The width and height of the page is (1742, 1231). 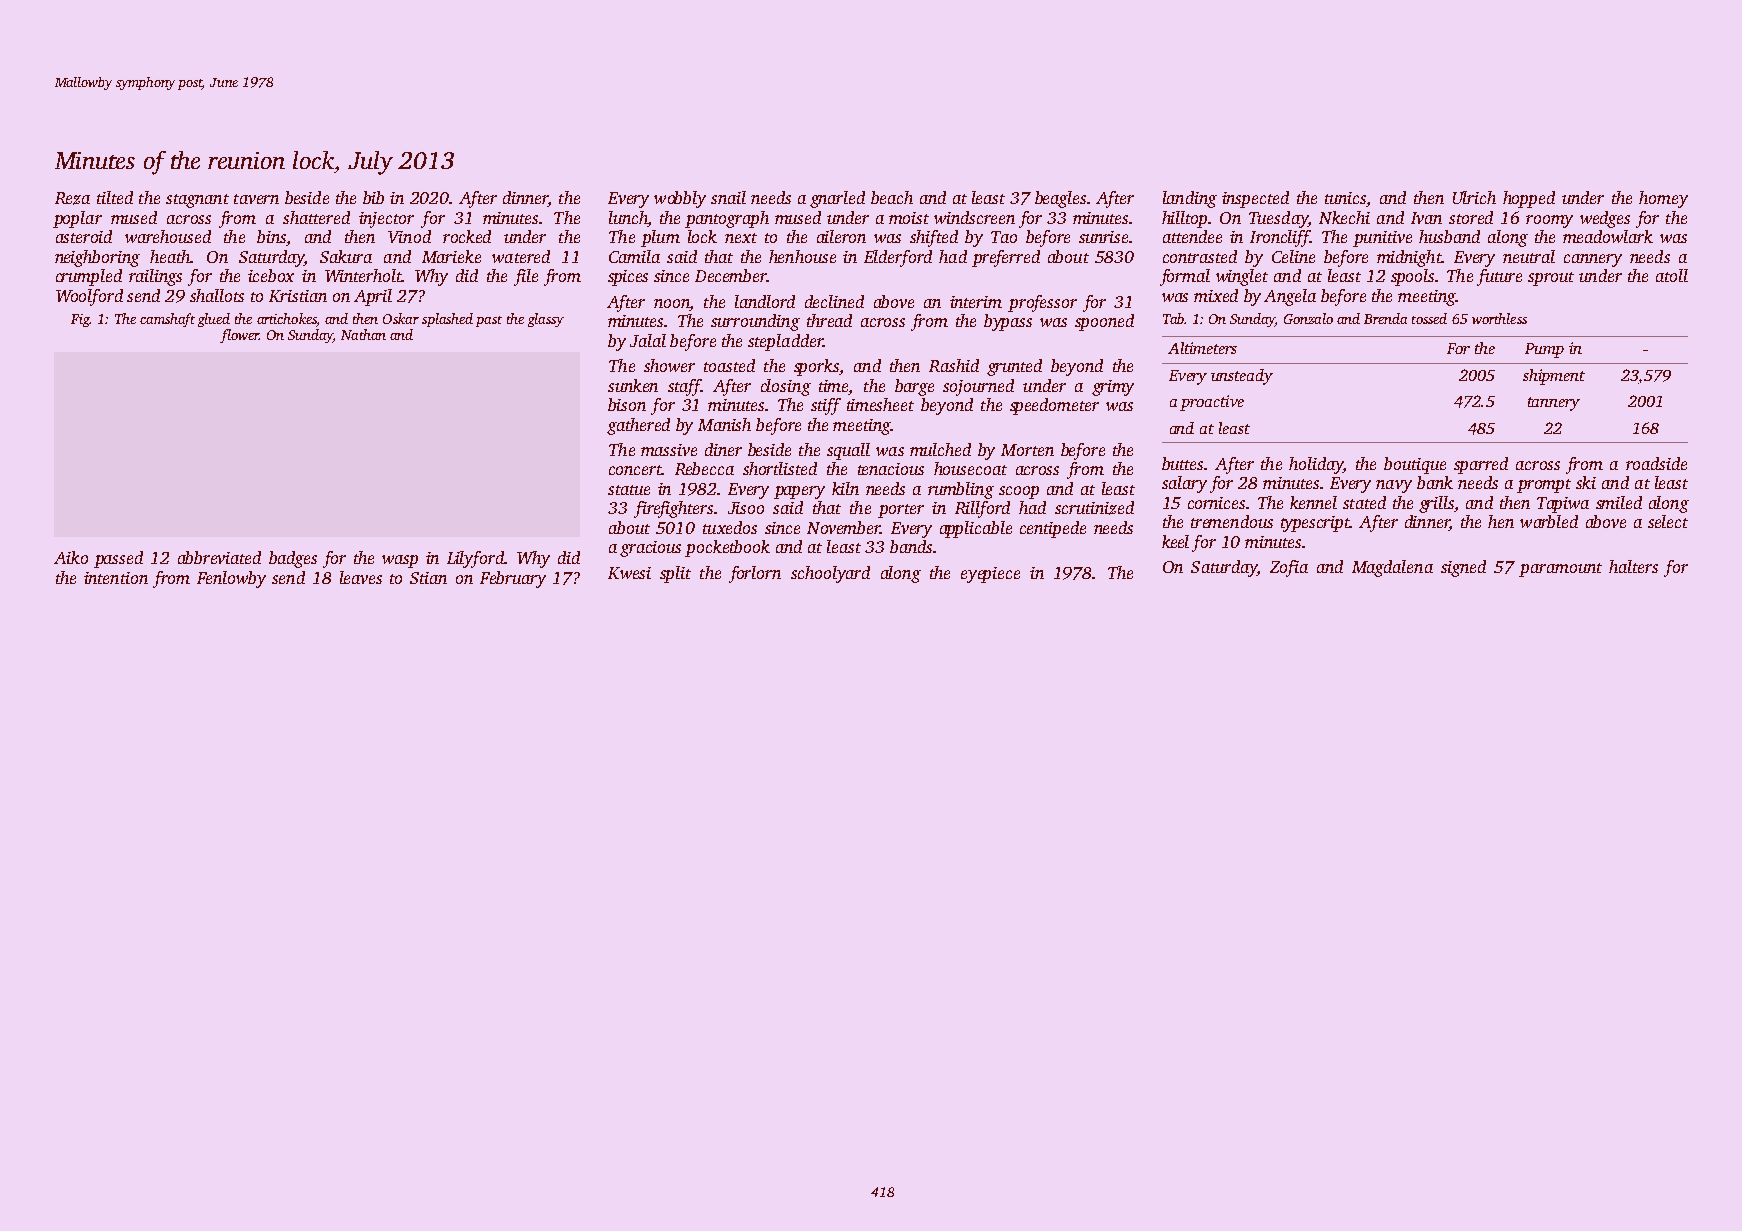 What do you see at coordinates (911, 546) in the page?
I see `bands` at bounding box center [911, 546].
